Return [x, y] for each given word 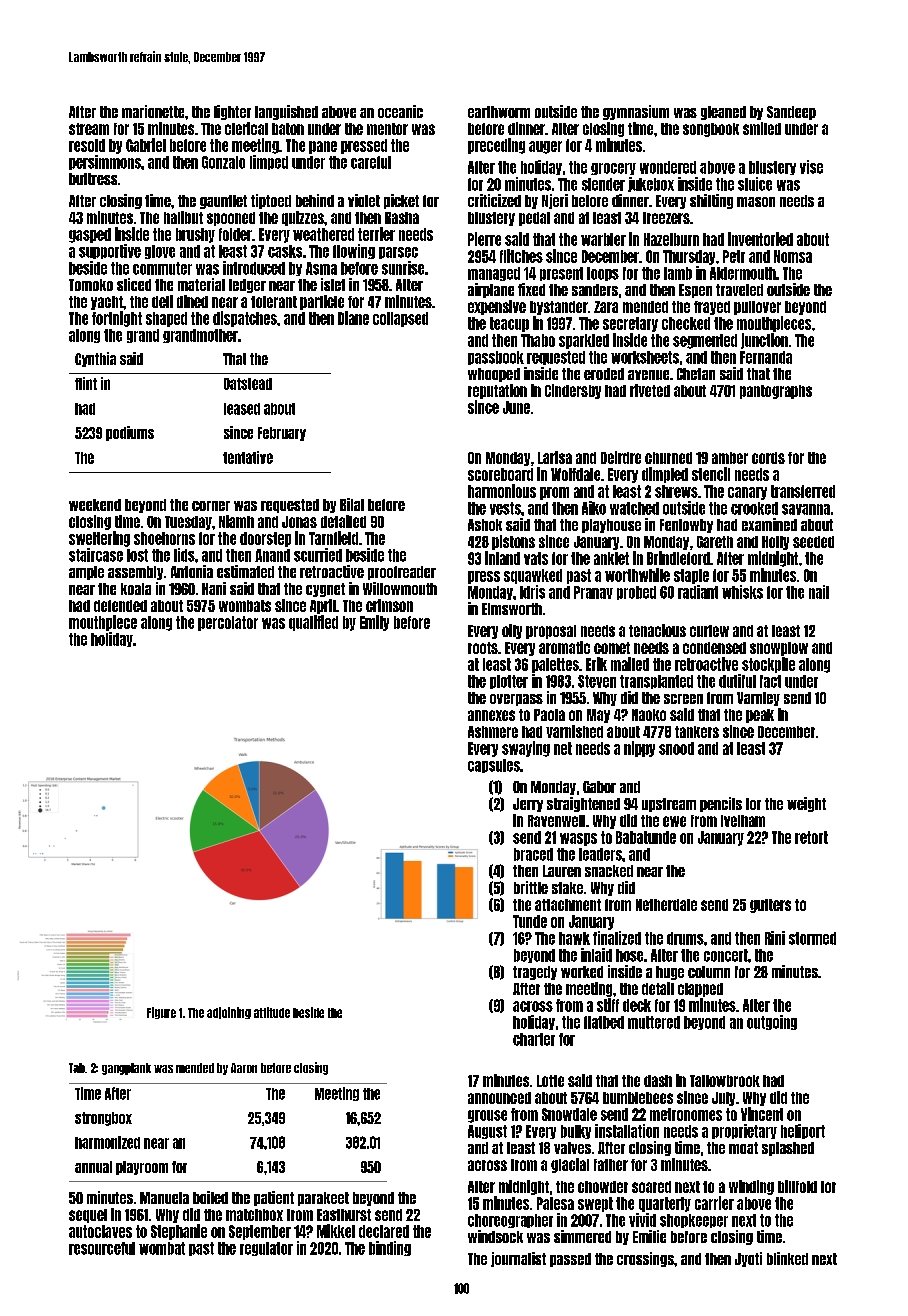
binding [390, 1248]
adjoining [229, 1013]
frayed [712, 308]
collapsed [400, 319]
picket [401, 201]
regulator [266, 1249]
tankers [697, 732]
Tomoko [91, 285]
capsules [494, 766]
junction [764, 341]
